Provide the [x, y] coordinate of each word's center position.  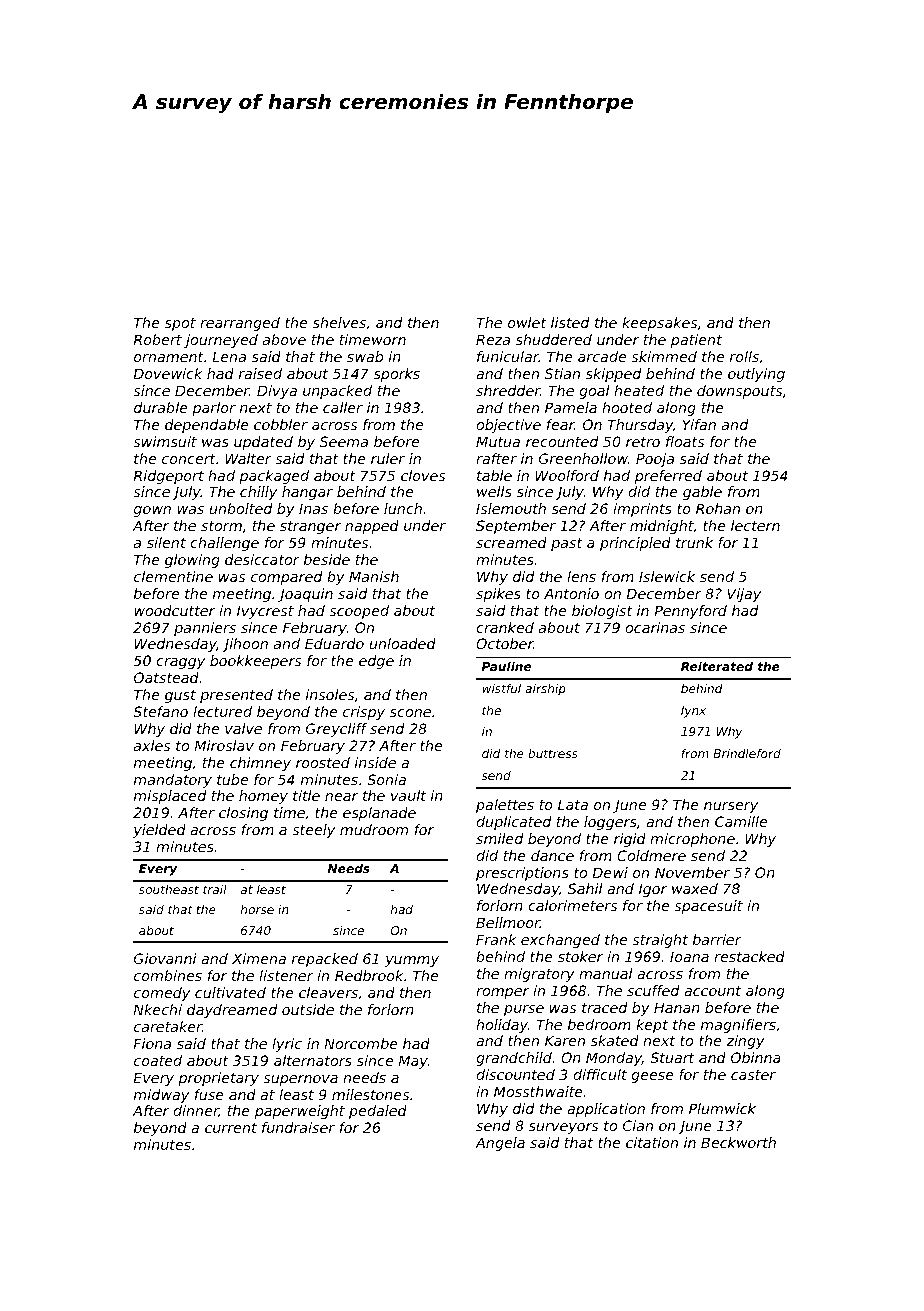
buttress [553, 753]
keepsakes [659, 324]
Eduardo [334, 643]
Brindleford [747, 753]
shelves [339, 322]
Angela [500, 1144]
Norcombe [361, 1043]
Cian [638, 1125]
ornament [169, 357]
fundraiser [298, 1127]
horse [257, 909]
